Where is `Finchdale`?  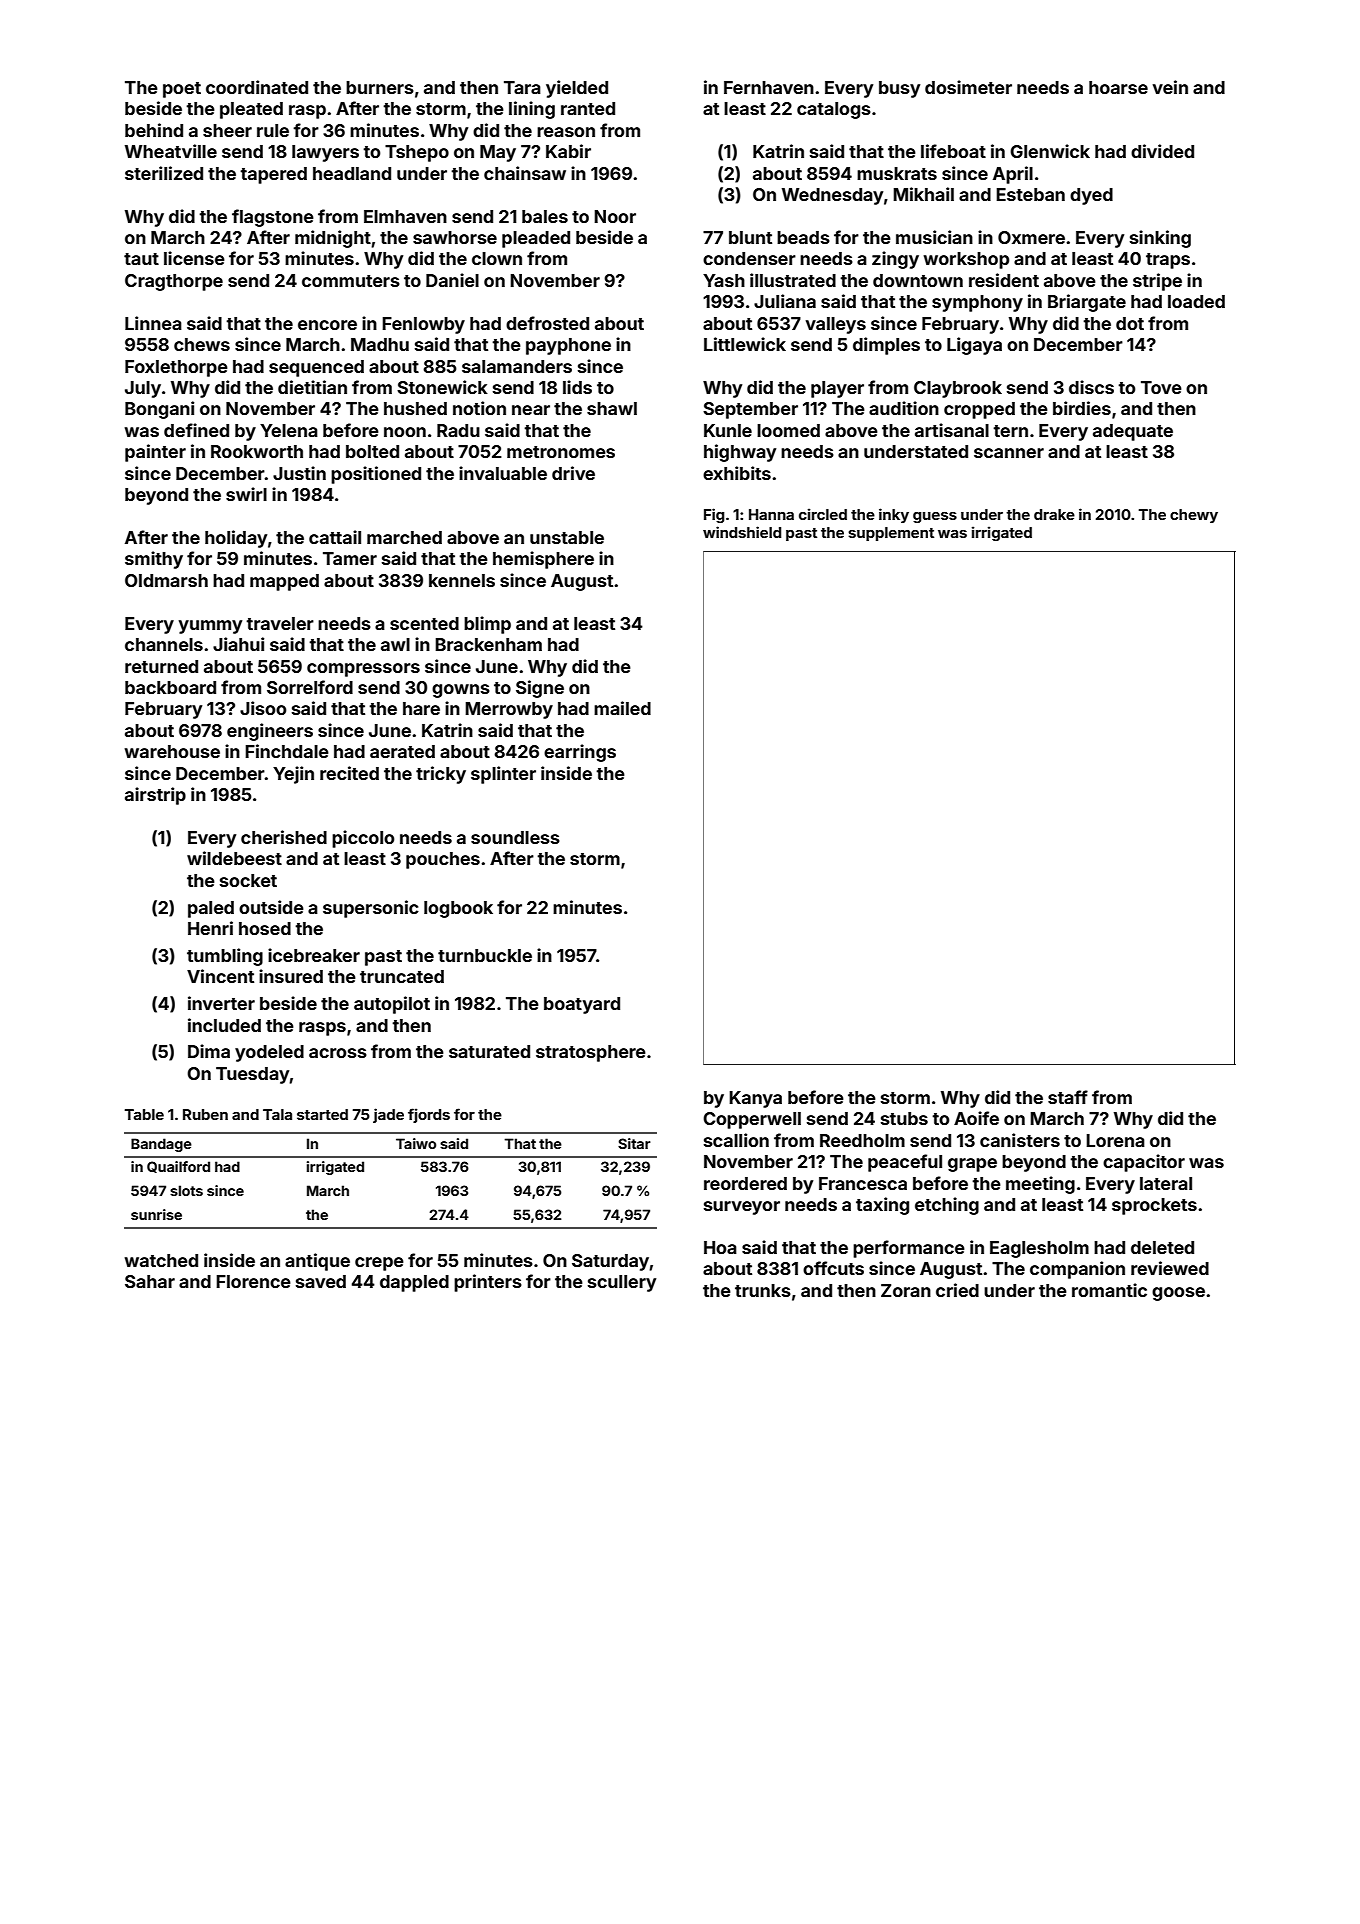 Finchdale is located at coordinates (287, 751).
